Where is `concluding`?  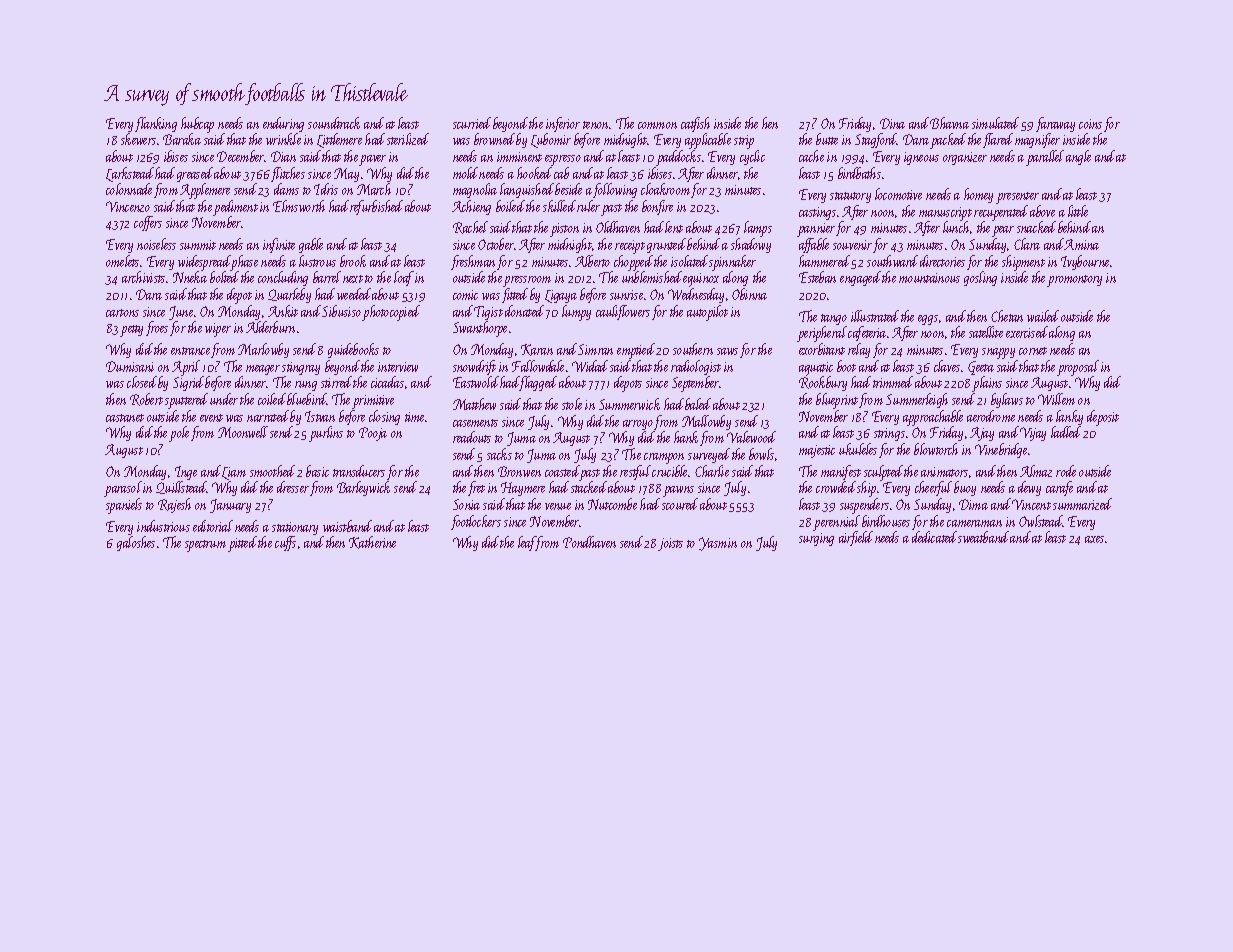
concluding is located at coordinates (283, 278).
